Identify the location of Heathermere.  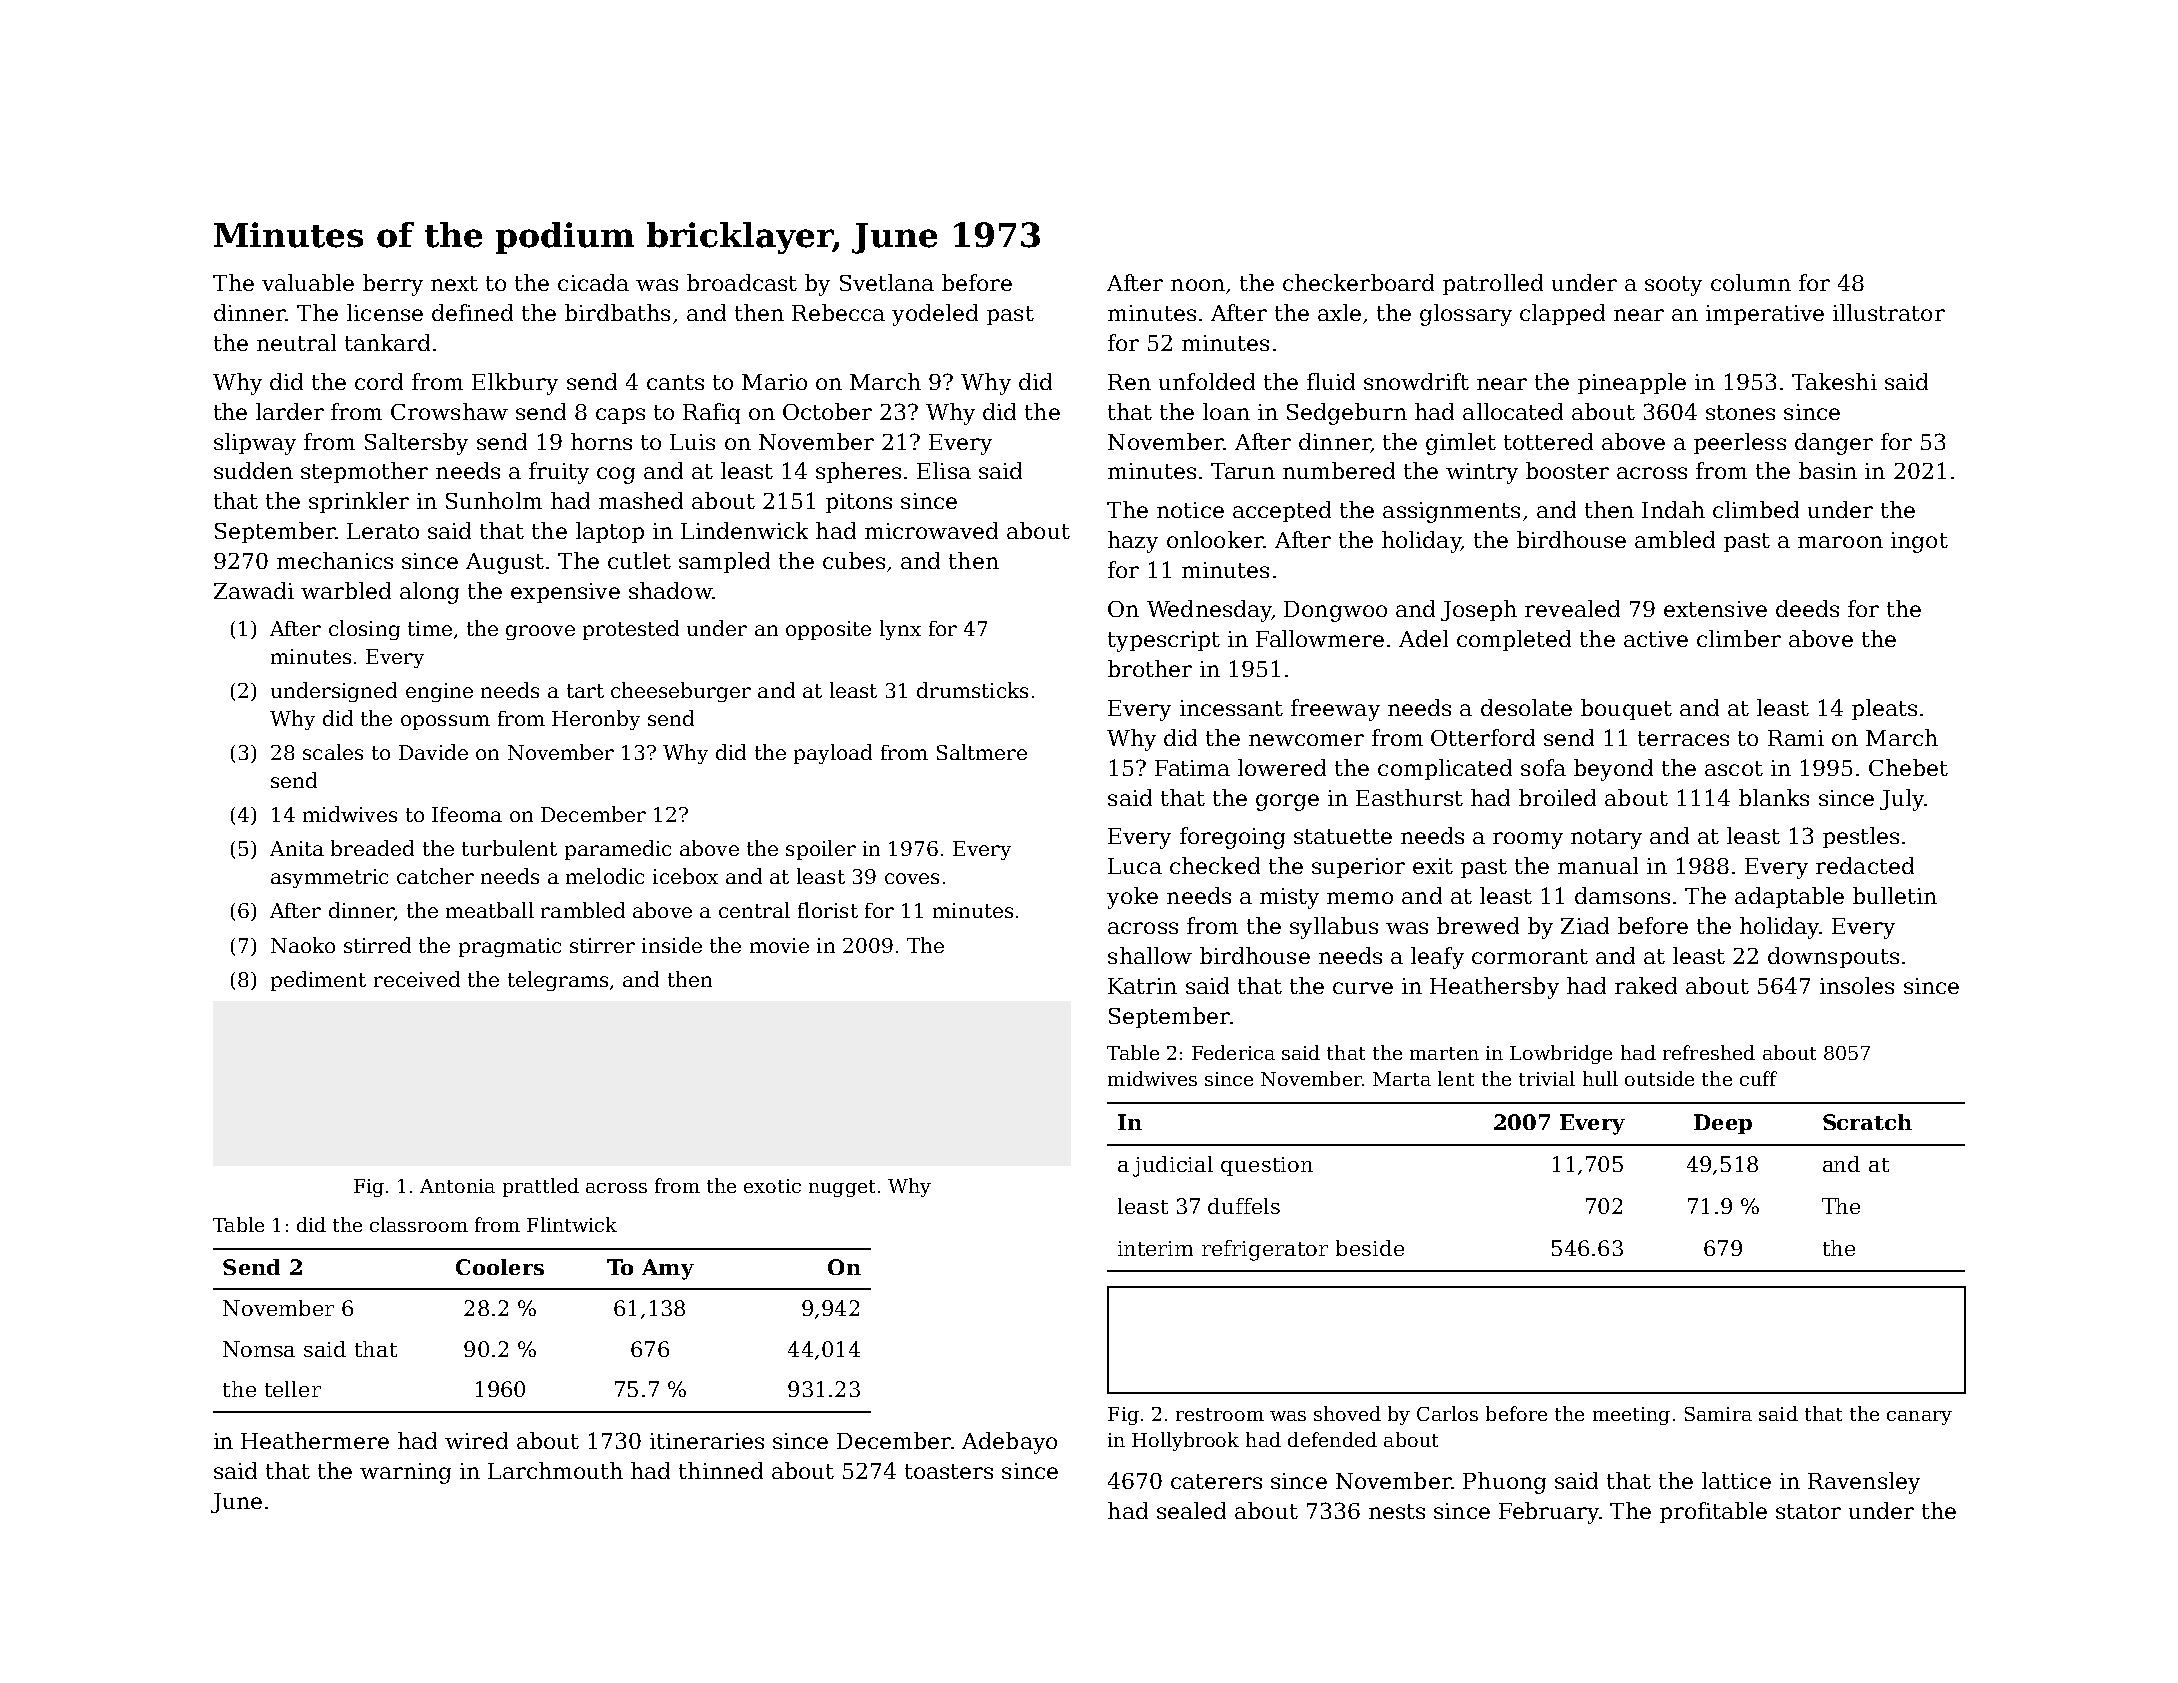
(315, 1440).
